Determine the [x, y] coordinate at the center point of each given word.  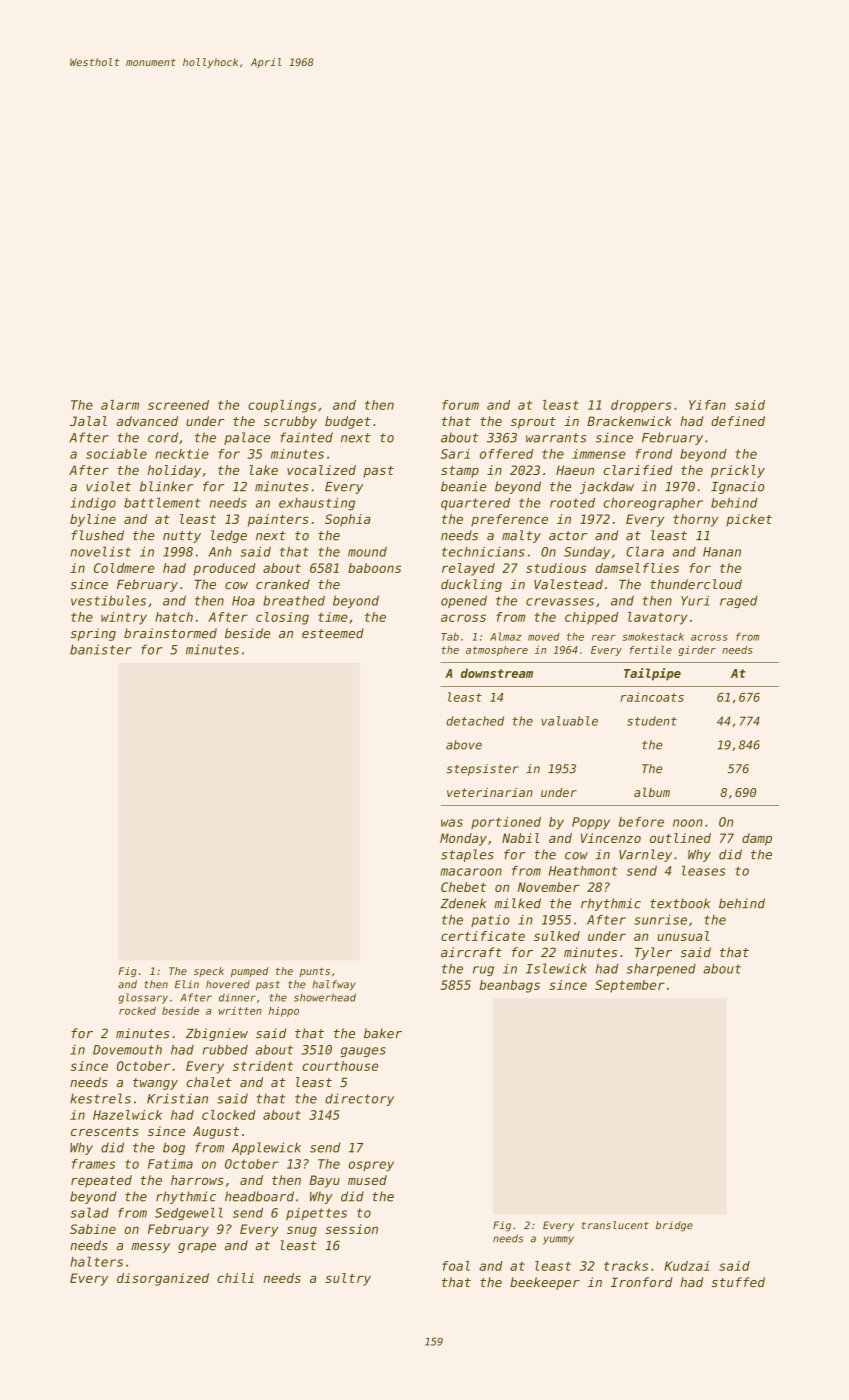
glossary [143, 998]
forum [460, 405]
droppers [641, 406]
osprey [371, 1166]
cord [163, 437]
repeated [101, 1181]
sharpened [661, 969]
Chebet [463, 887]
